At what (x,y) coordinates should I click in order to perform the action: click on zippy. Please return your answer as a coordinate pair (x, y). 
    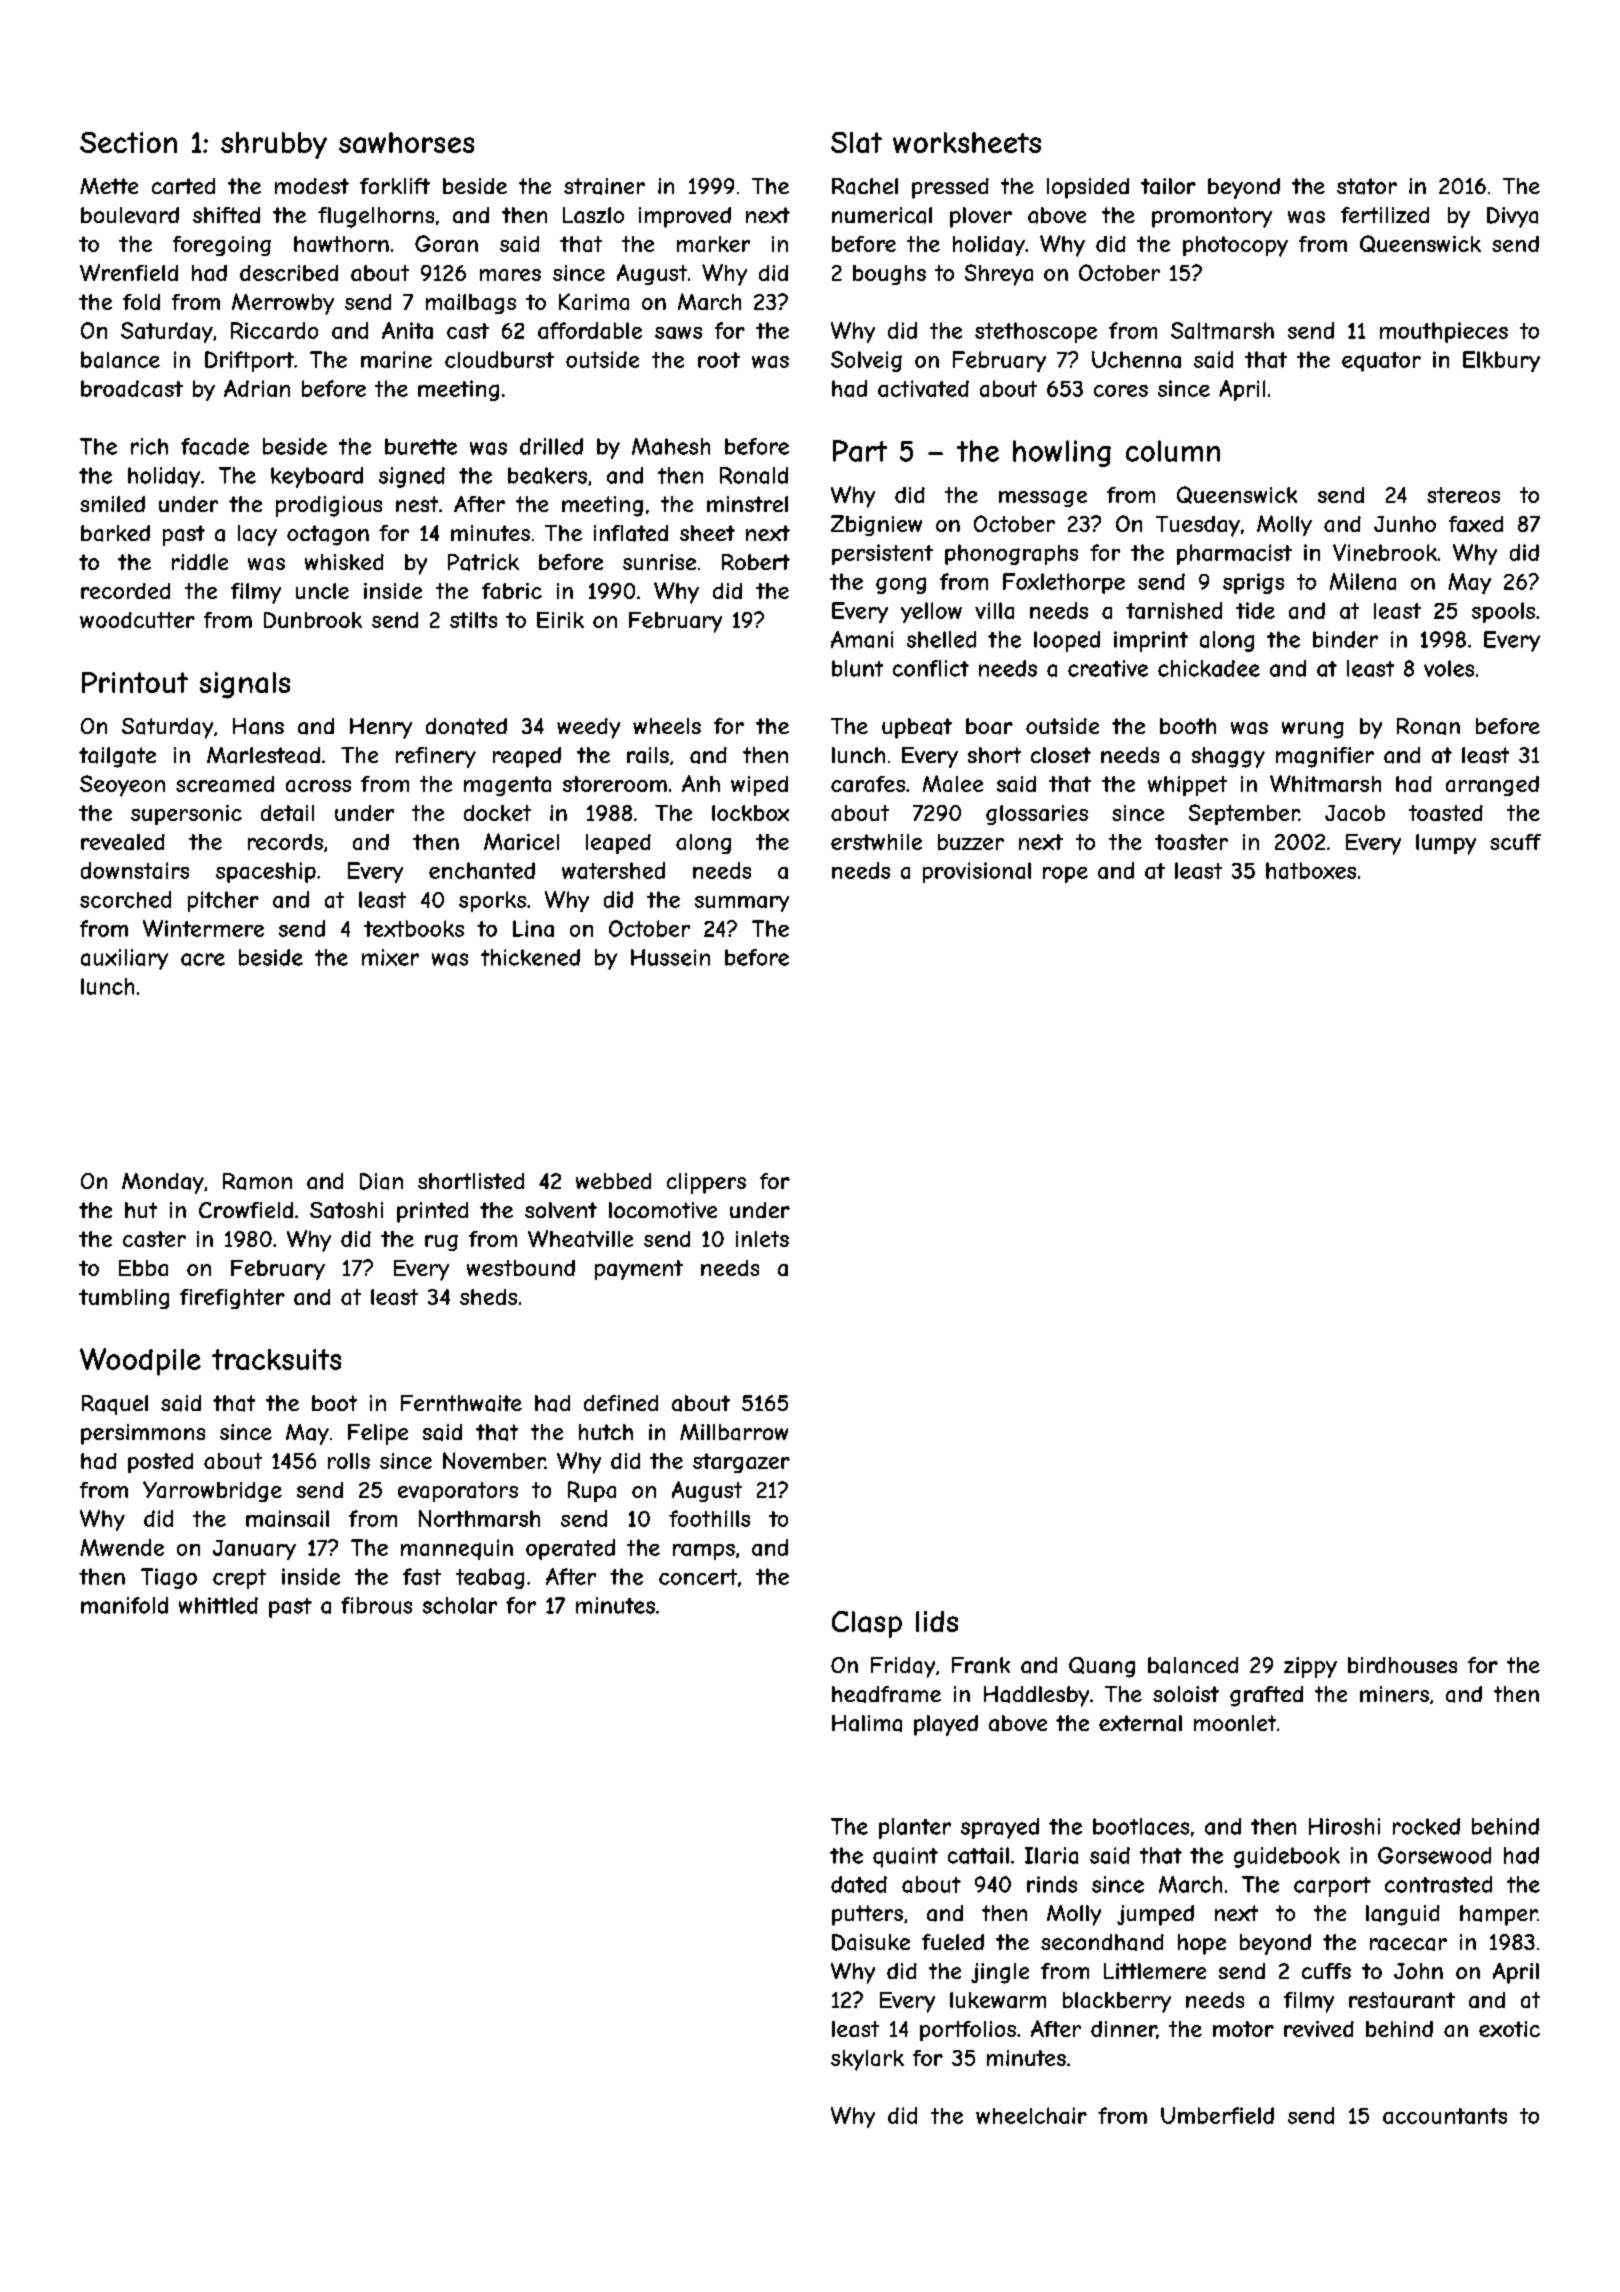
    Looking at the image, I should click on (1310, 1667).
